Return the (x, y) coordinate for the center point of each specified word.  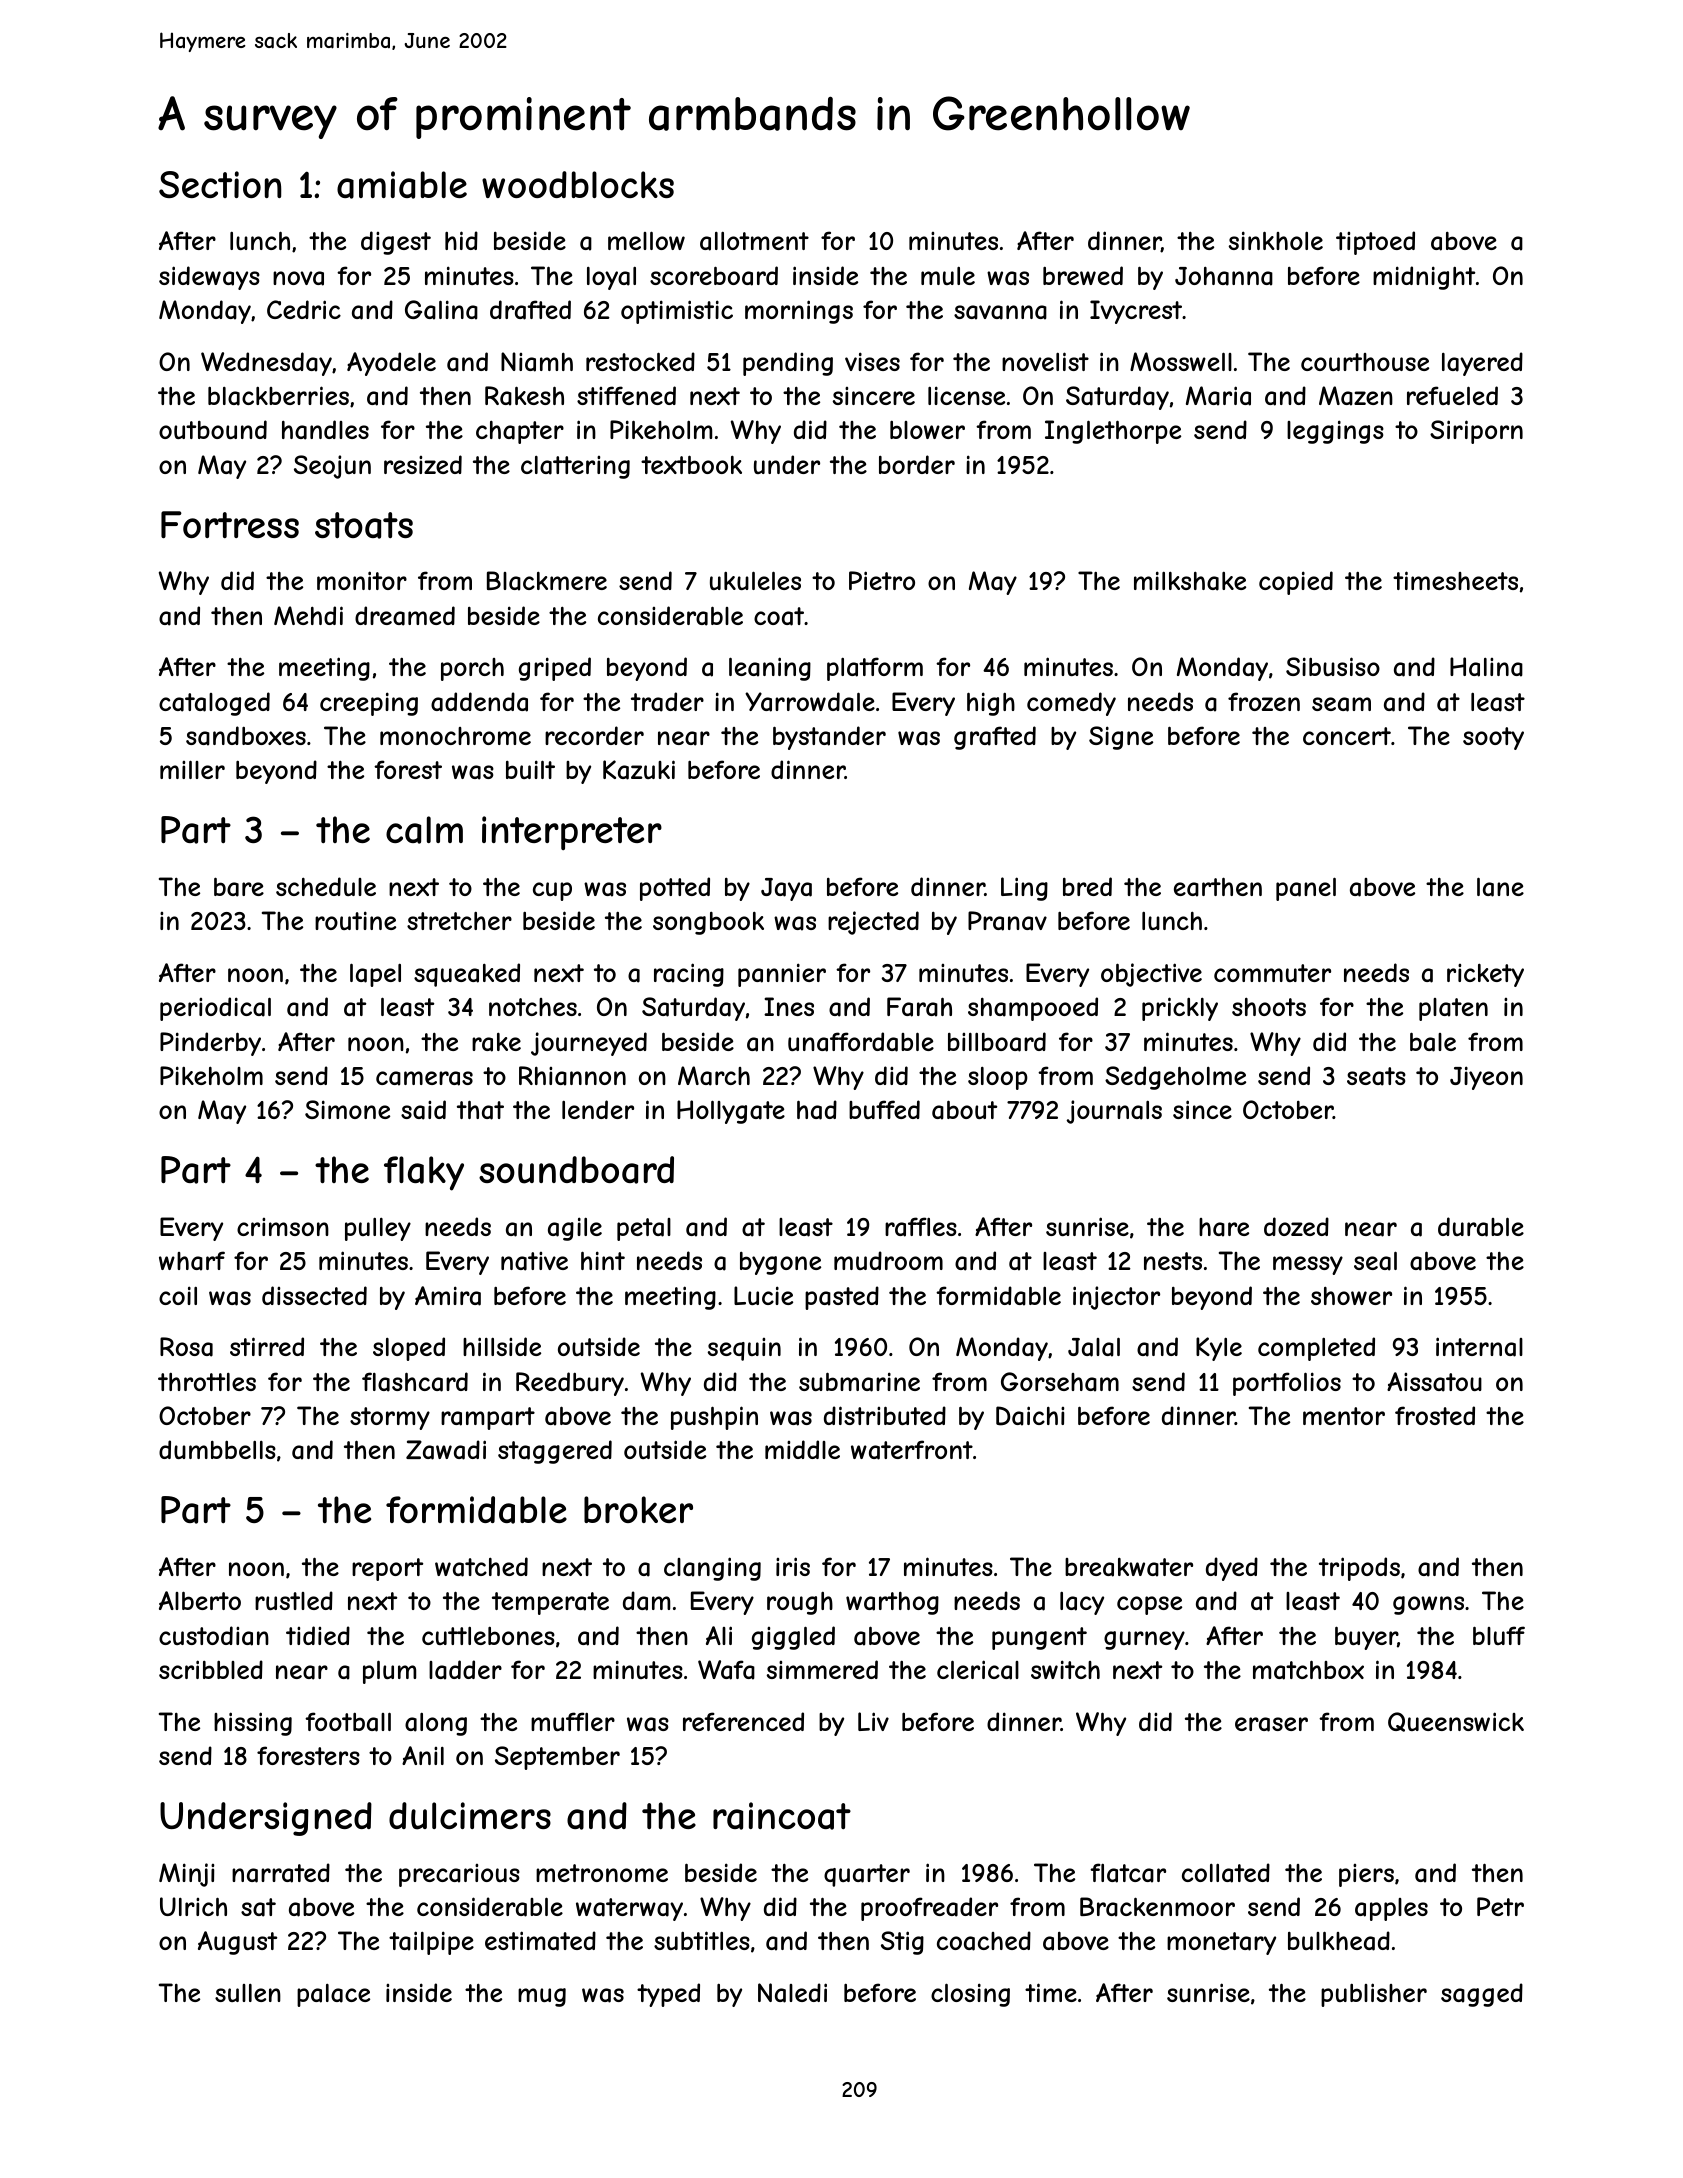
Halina (1486, 667)
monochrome (455, 736)
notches (533, 1007)
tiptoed (1375, 243)
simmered (822, 1669)
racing (689, 975)
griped (555, 669)
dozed (1296, 1226)
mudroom (888, 1260)
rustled (294, 1600)
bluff (1499, 1635)
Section (220, 184)
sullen (248, 1993)
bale (1433, 1042)
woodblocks (578, 184)
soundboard (576, 1170)
